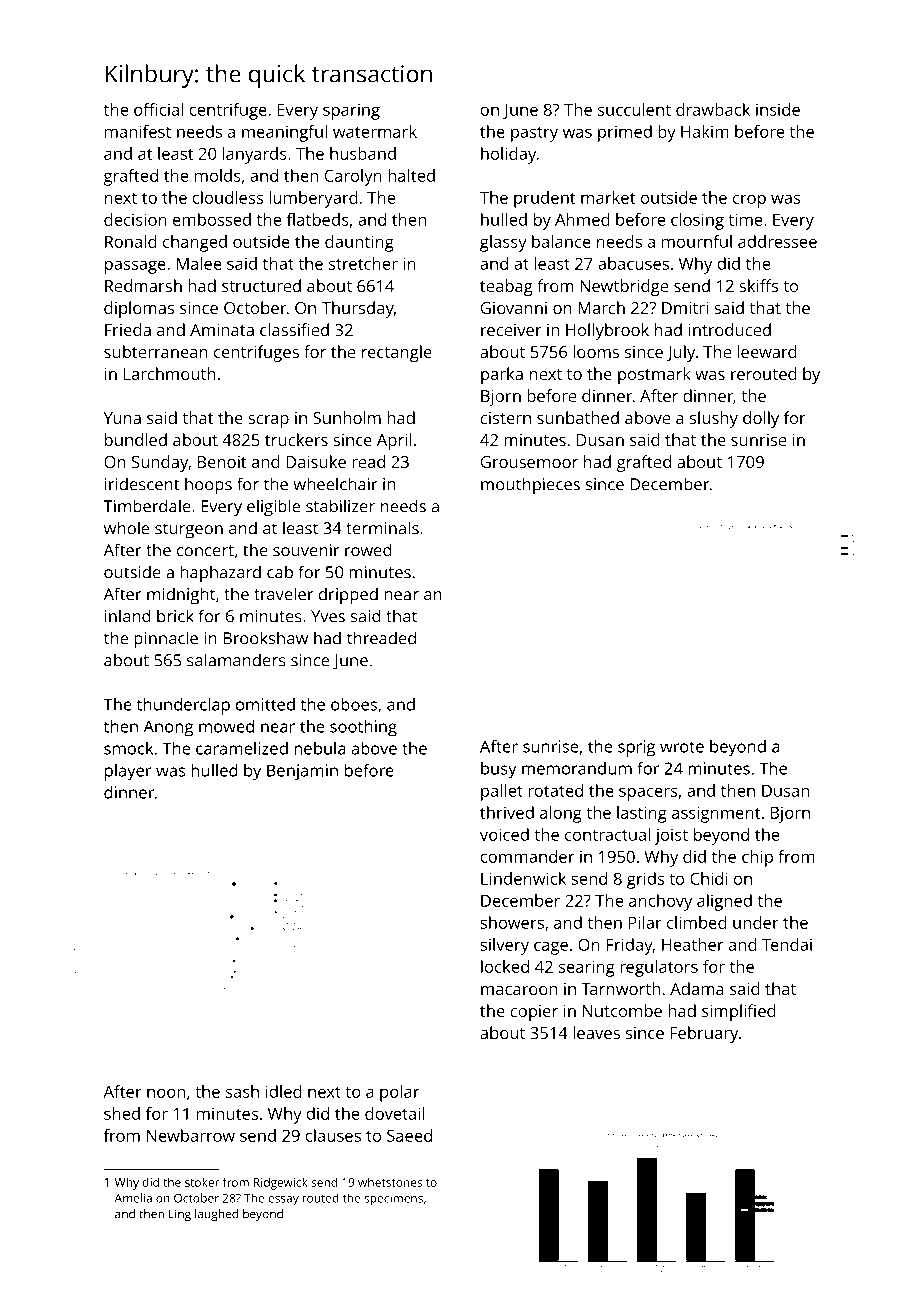 The height and width of the screenshot is (1314, 924). I want to click on official, so click(158, 109).
